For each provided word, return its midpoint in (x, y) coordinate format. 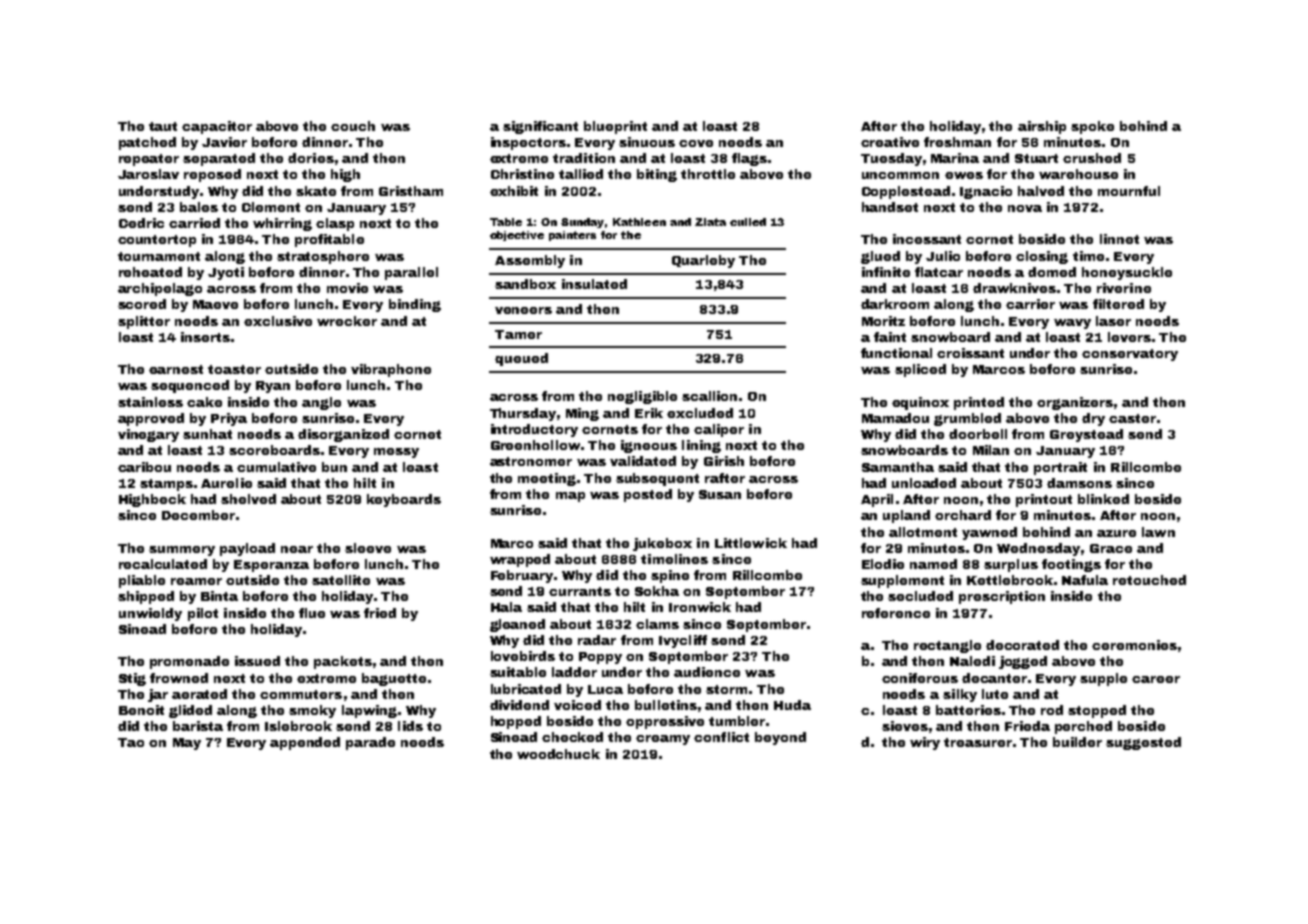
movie (347, 288)
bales (199, 207)
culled (748, 222)
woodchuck (558, 754)
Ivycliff (683, 641)
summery (182, 551)
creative (890, 142)
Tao (131, 742)
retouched (1149, 580)
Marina (955, 158)
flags (749, 159)
